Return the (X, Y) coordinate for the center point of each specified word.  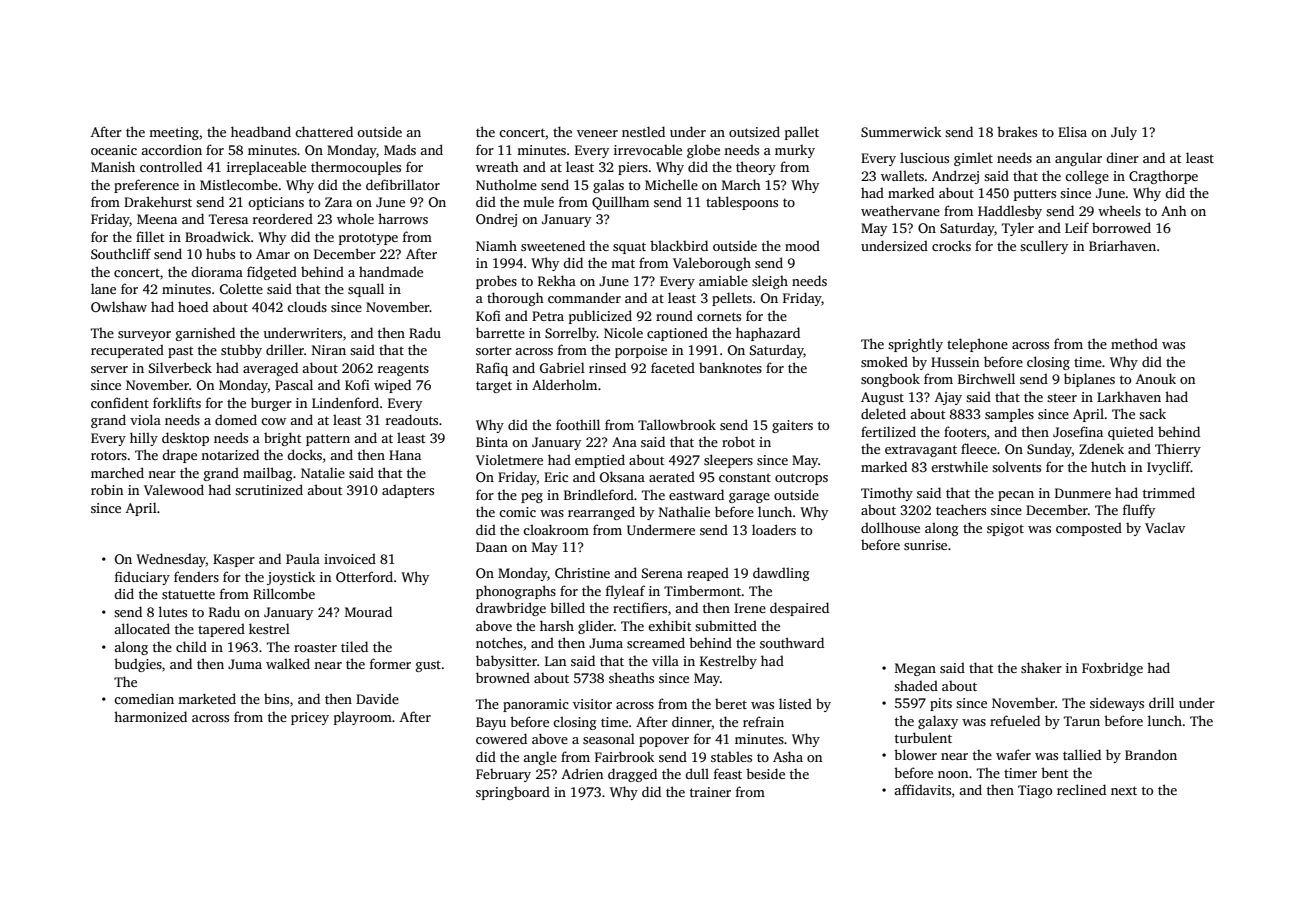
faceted (673, 367)
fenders (196, 576)
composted (1089, 529)
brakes (1017, 131)
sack (1152, 413)
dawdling (781, 574)
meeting (174, 133)
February (503, 775)
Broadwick (218, 236)
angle (540, 758)
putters (1035, 195)
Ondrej (496, 220)
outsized (754, 131)
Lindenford (345, 402)
